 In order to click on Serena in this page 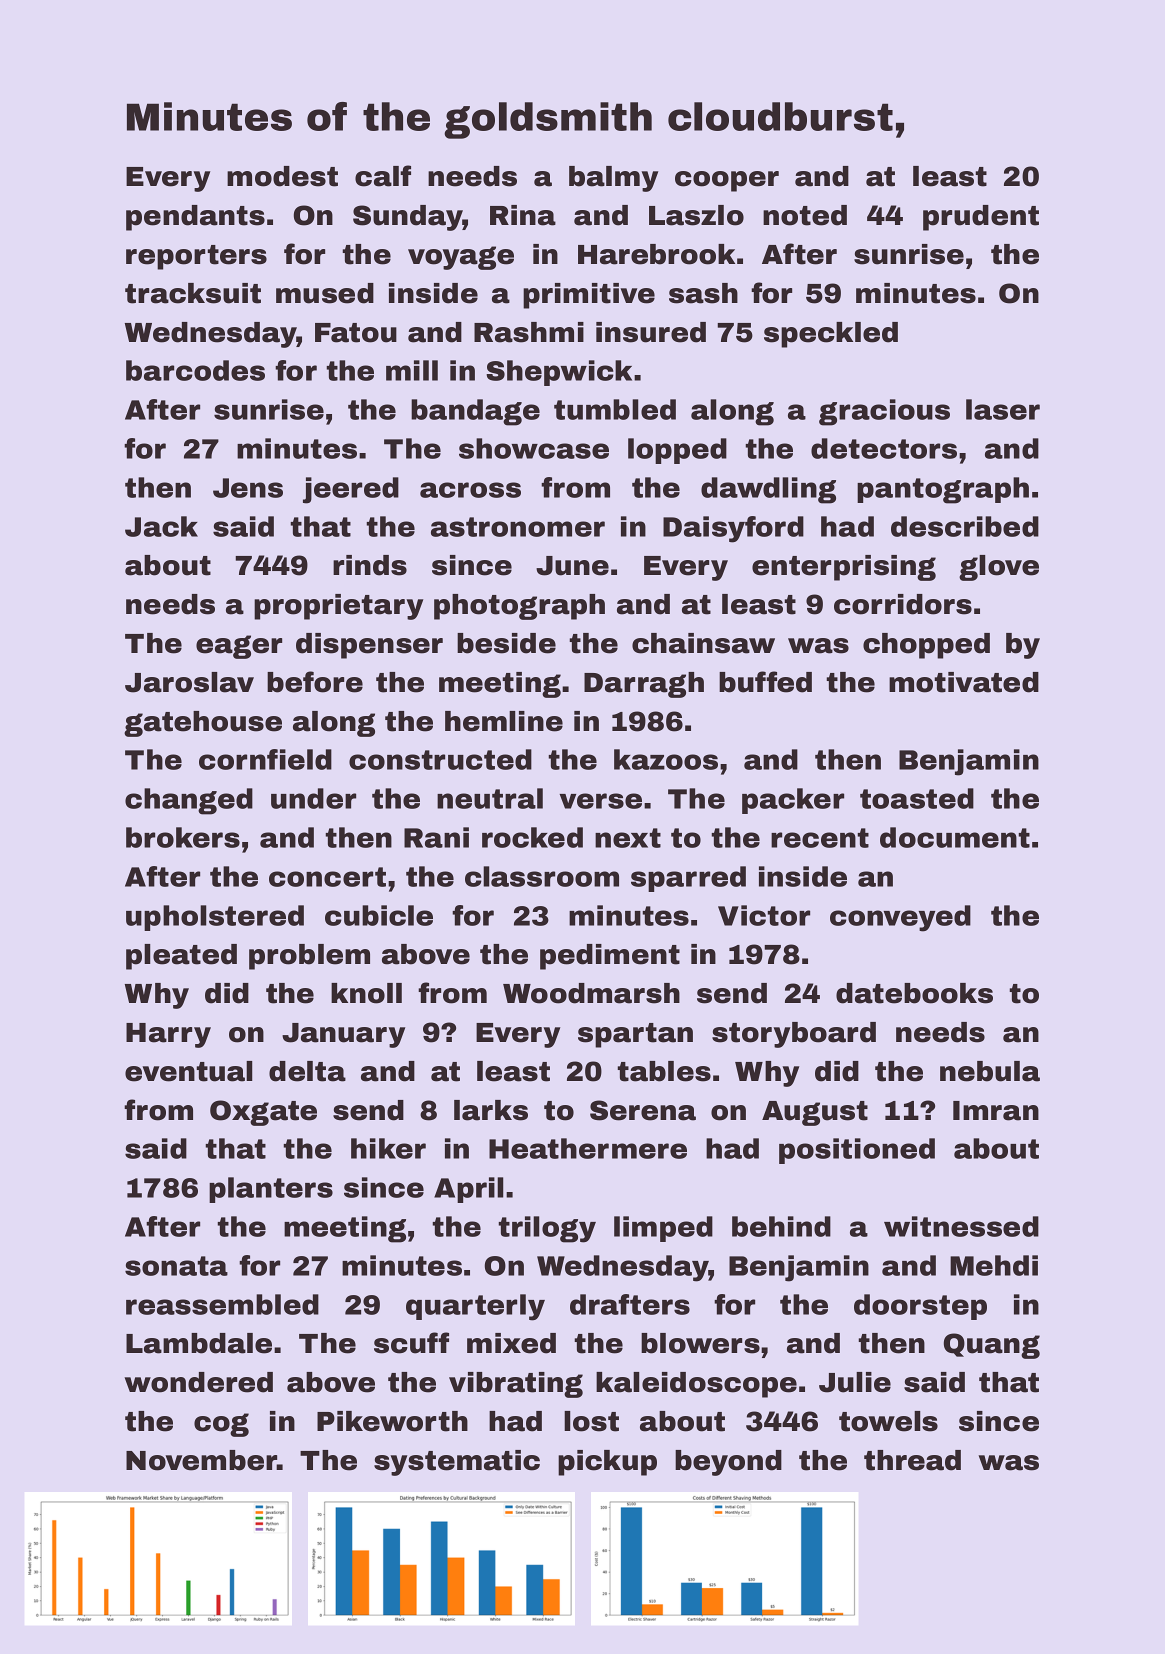, I will do `click(643, 1110)`.
